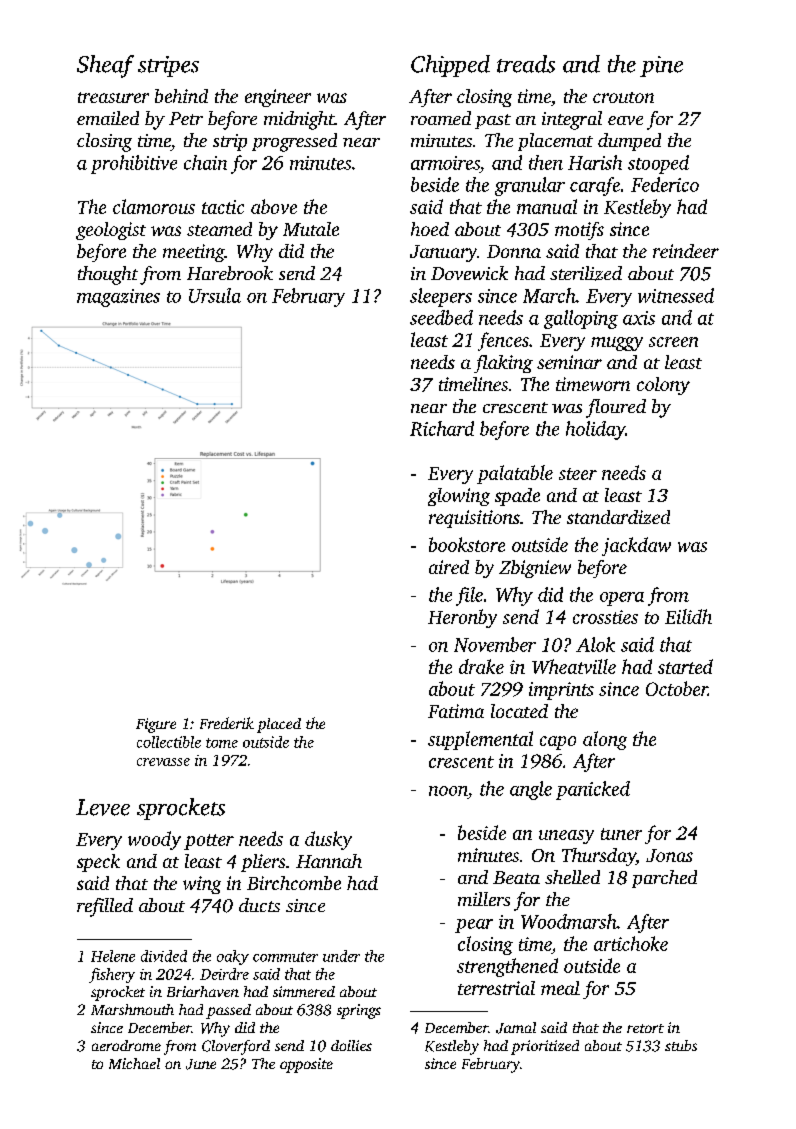 This screenshot has height=1129, width=796. What do you see at coordinates (617, 344) in the screenshot?
I see `muggy` at bounding box center [617, 344].
